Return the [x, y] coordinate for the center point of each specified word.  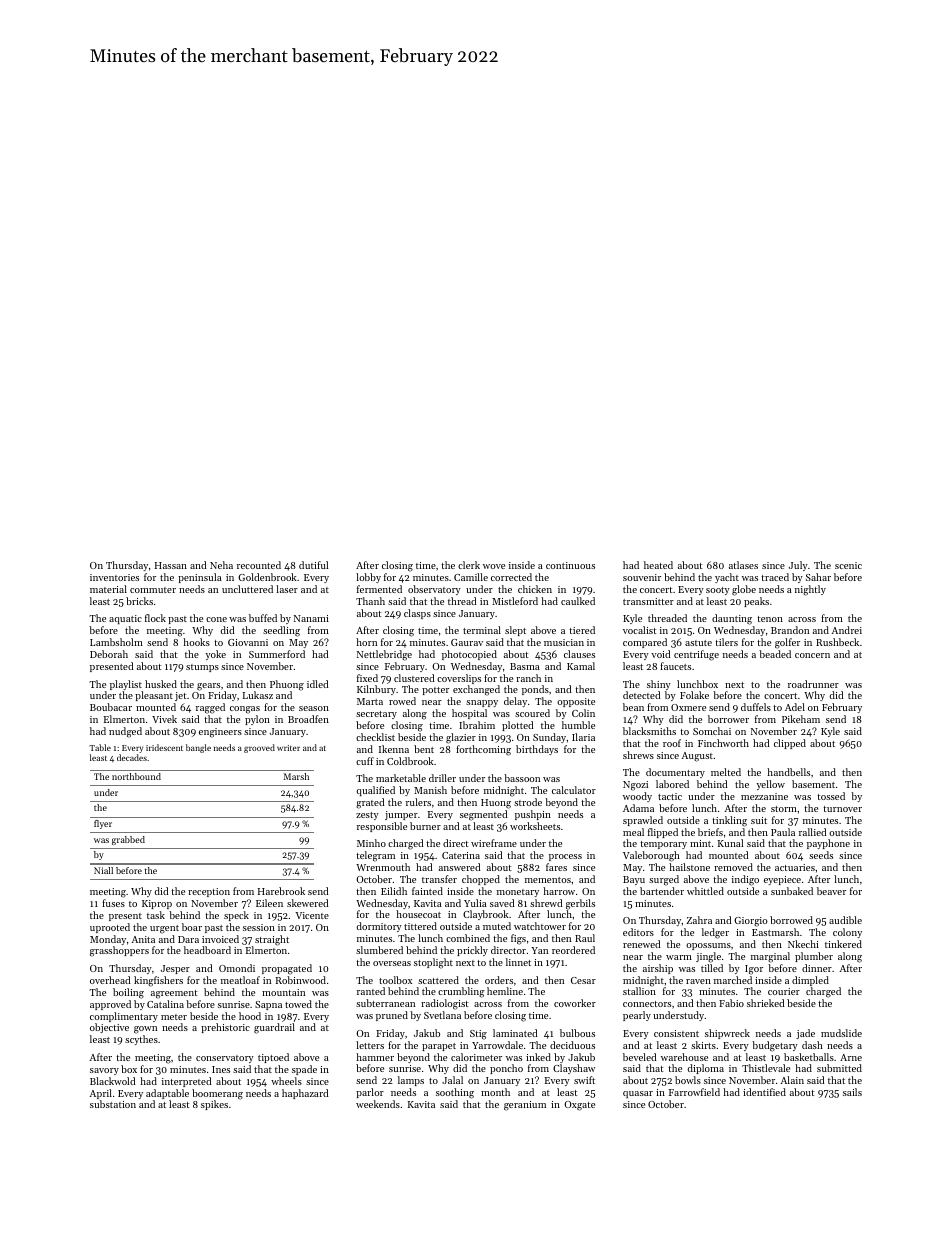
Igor [754, 970]
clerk [469, 565]
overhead [110, 980]
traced [775, 577]
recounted [259, 565]
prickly [472, 951]
